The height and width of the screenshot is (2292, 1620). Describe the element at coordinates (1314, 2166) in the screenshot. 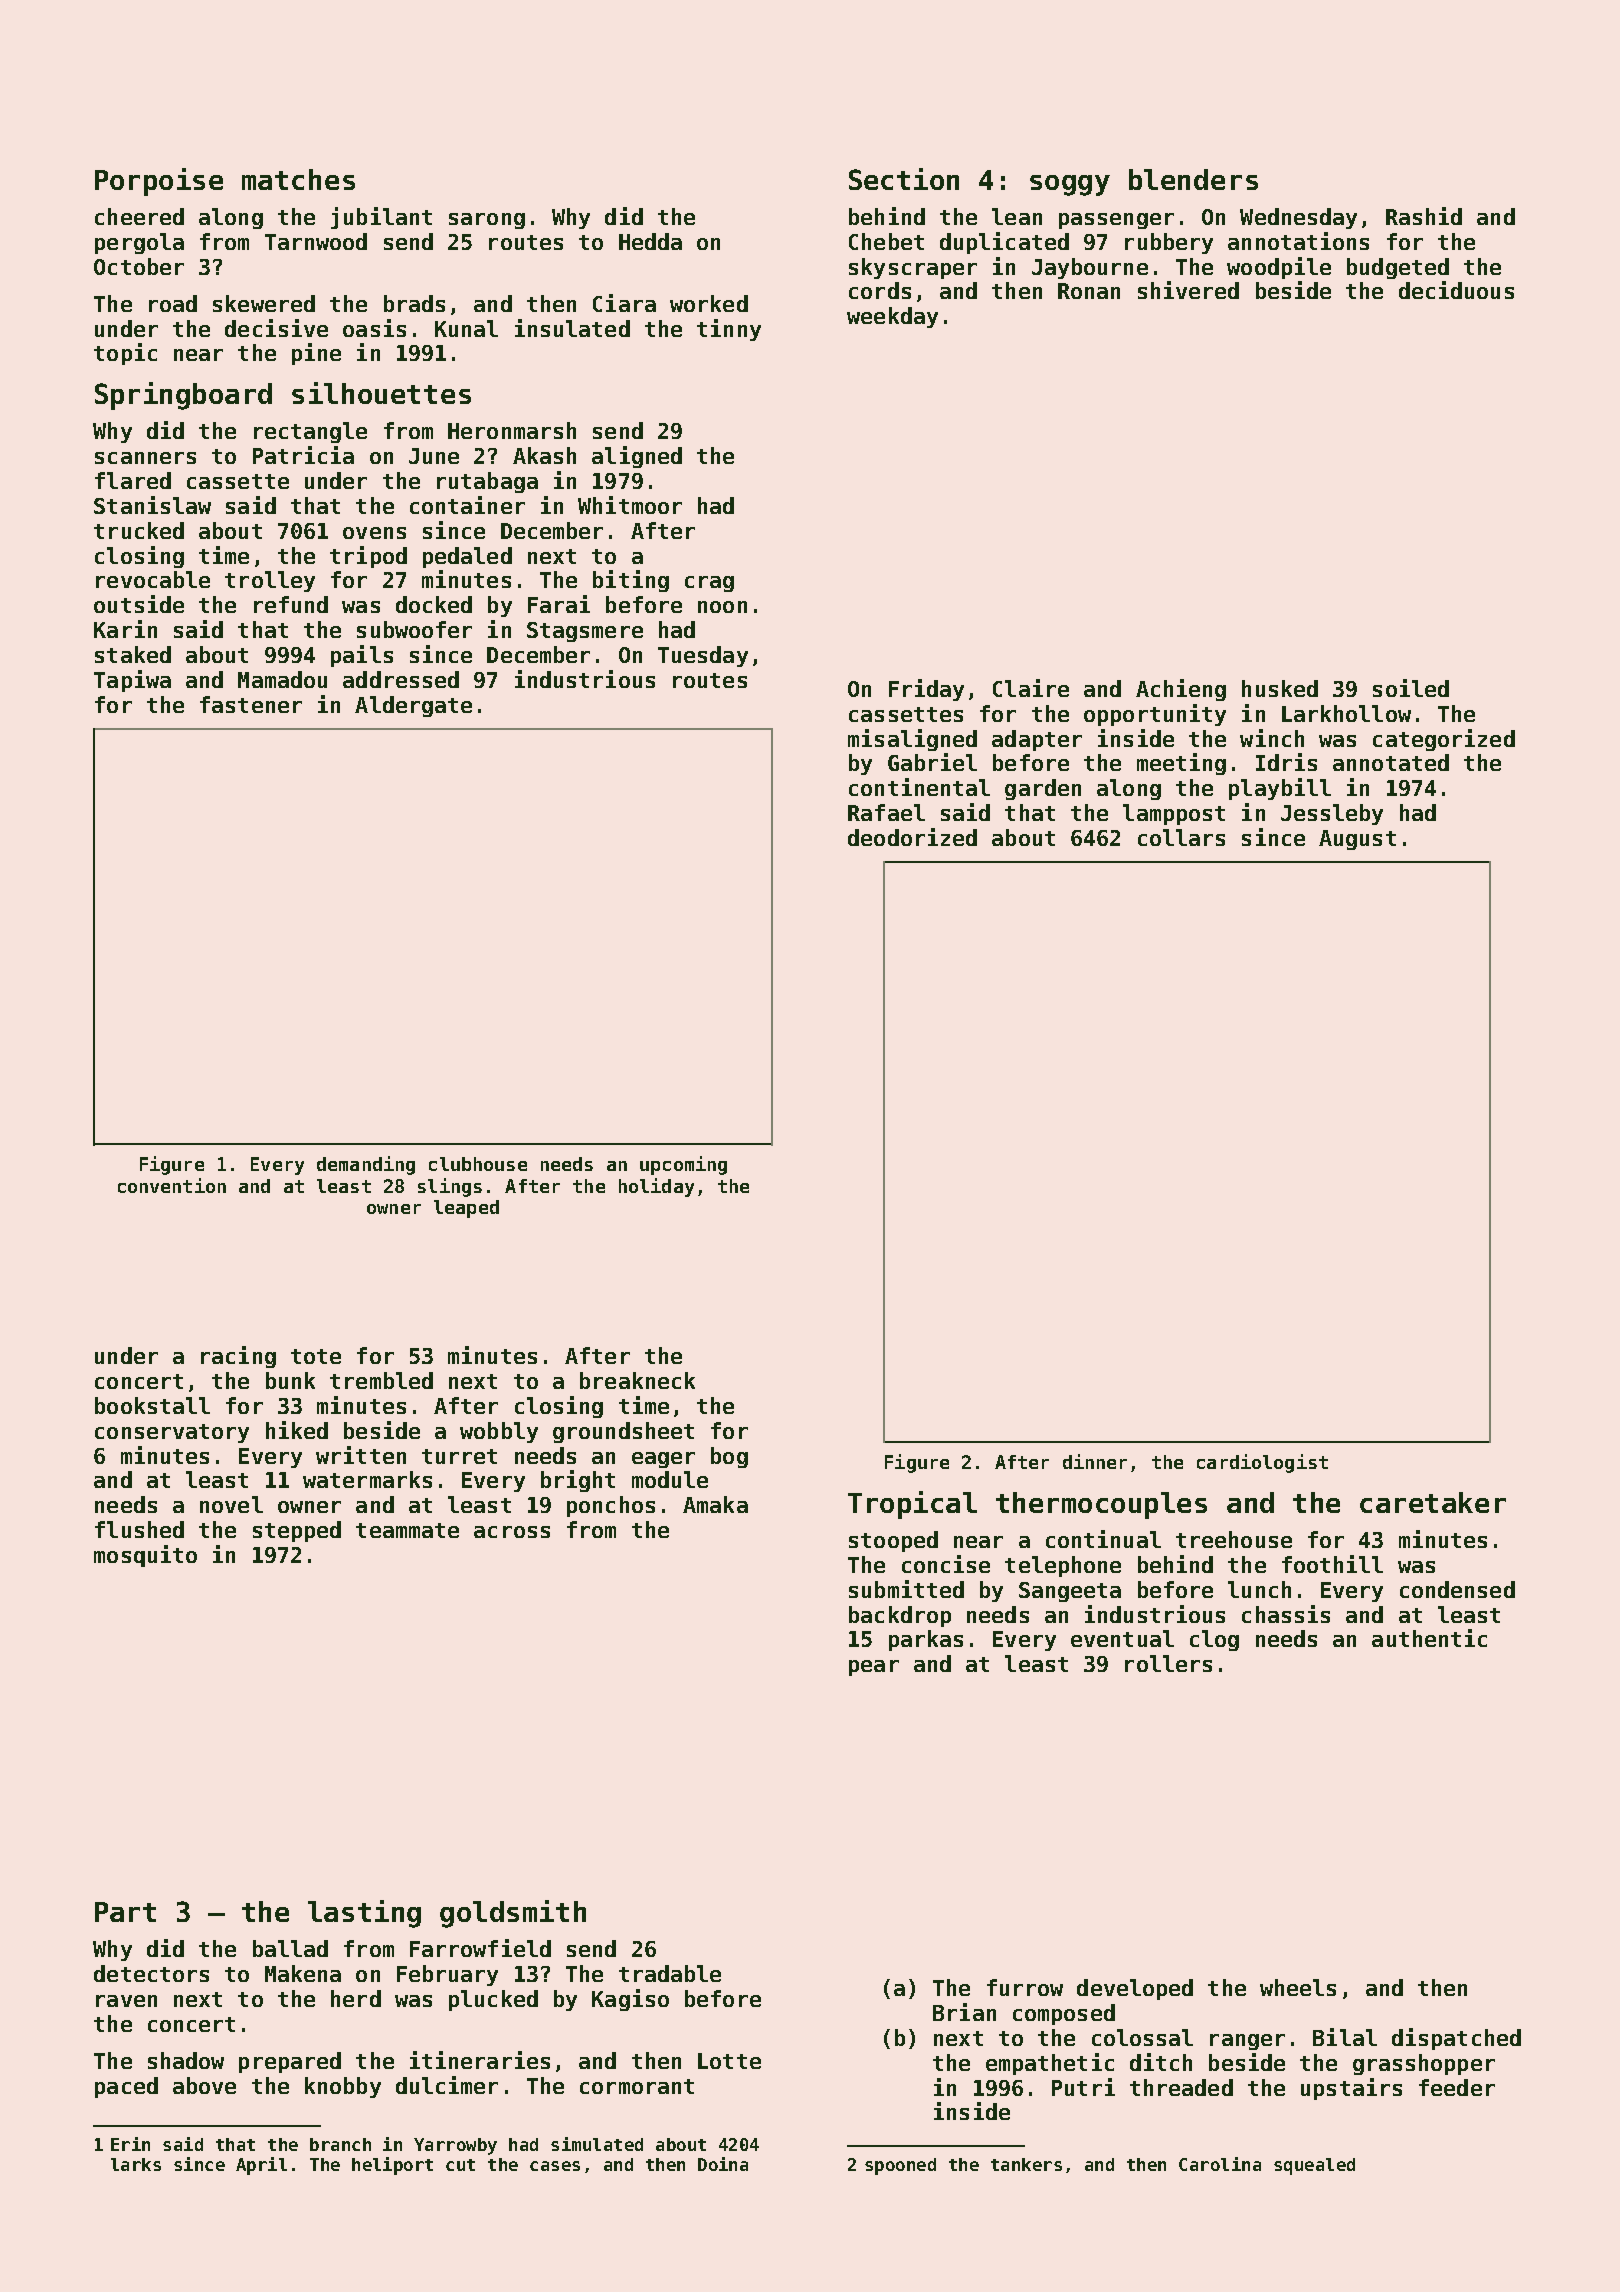

I see `squealed` at that location.
